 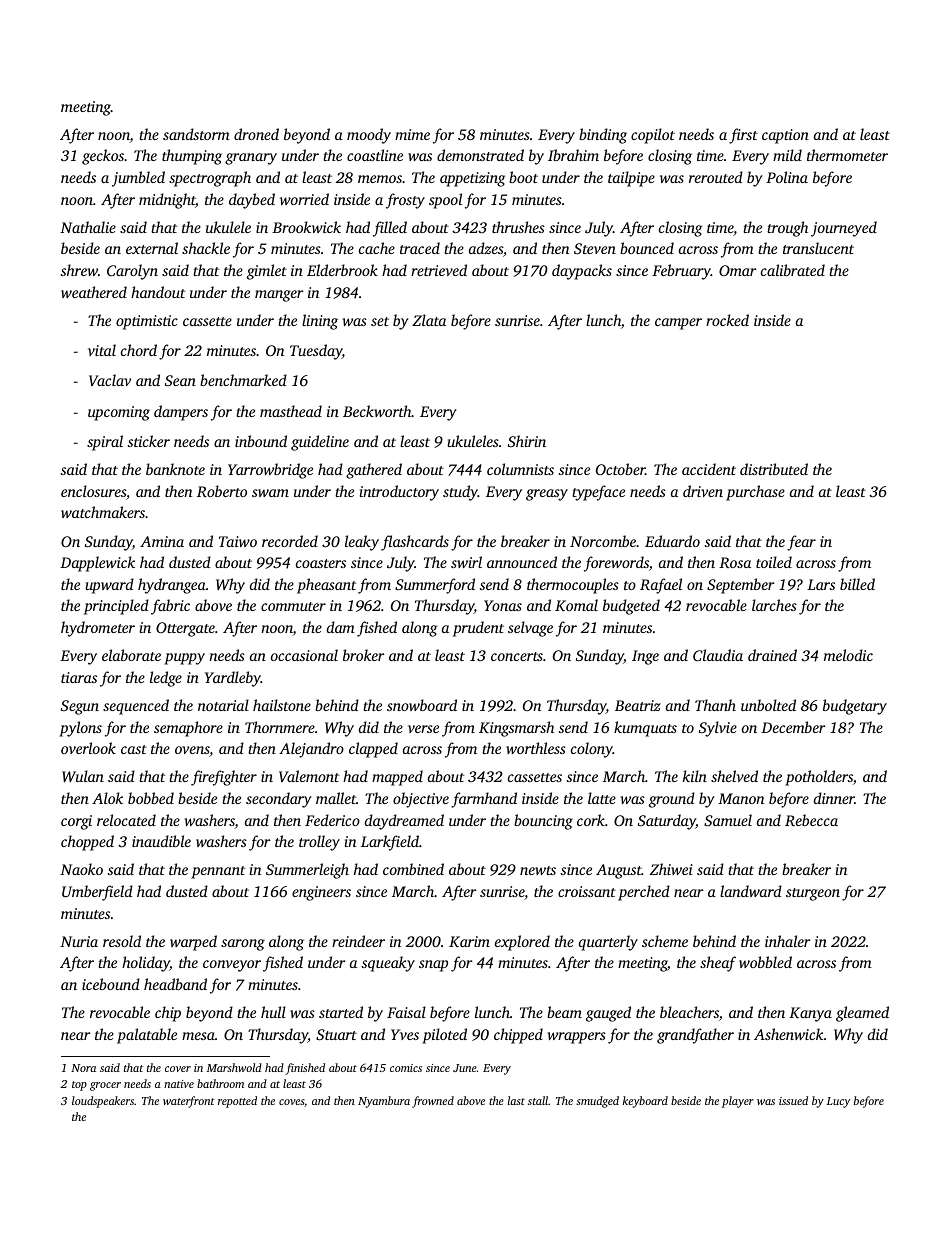 I want to click on Segun, so click(x=80, y=707).
